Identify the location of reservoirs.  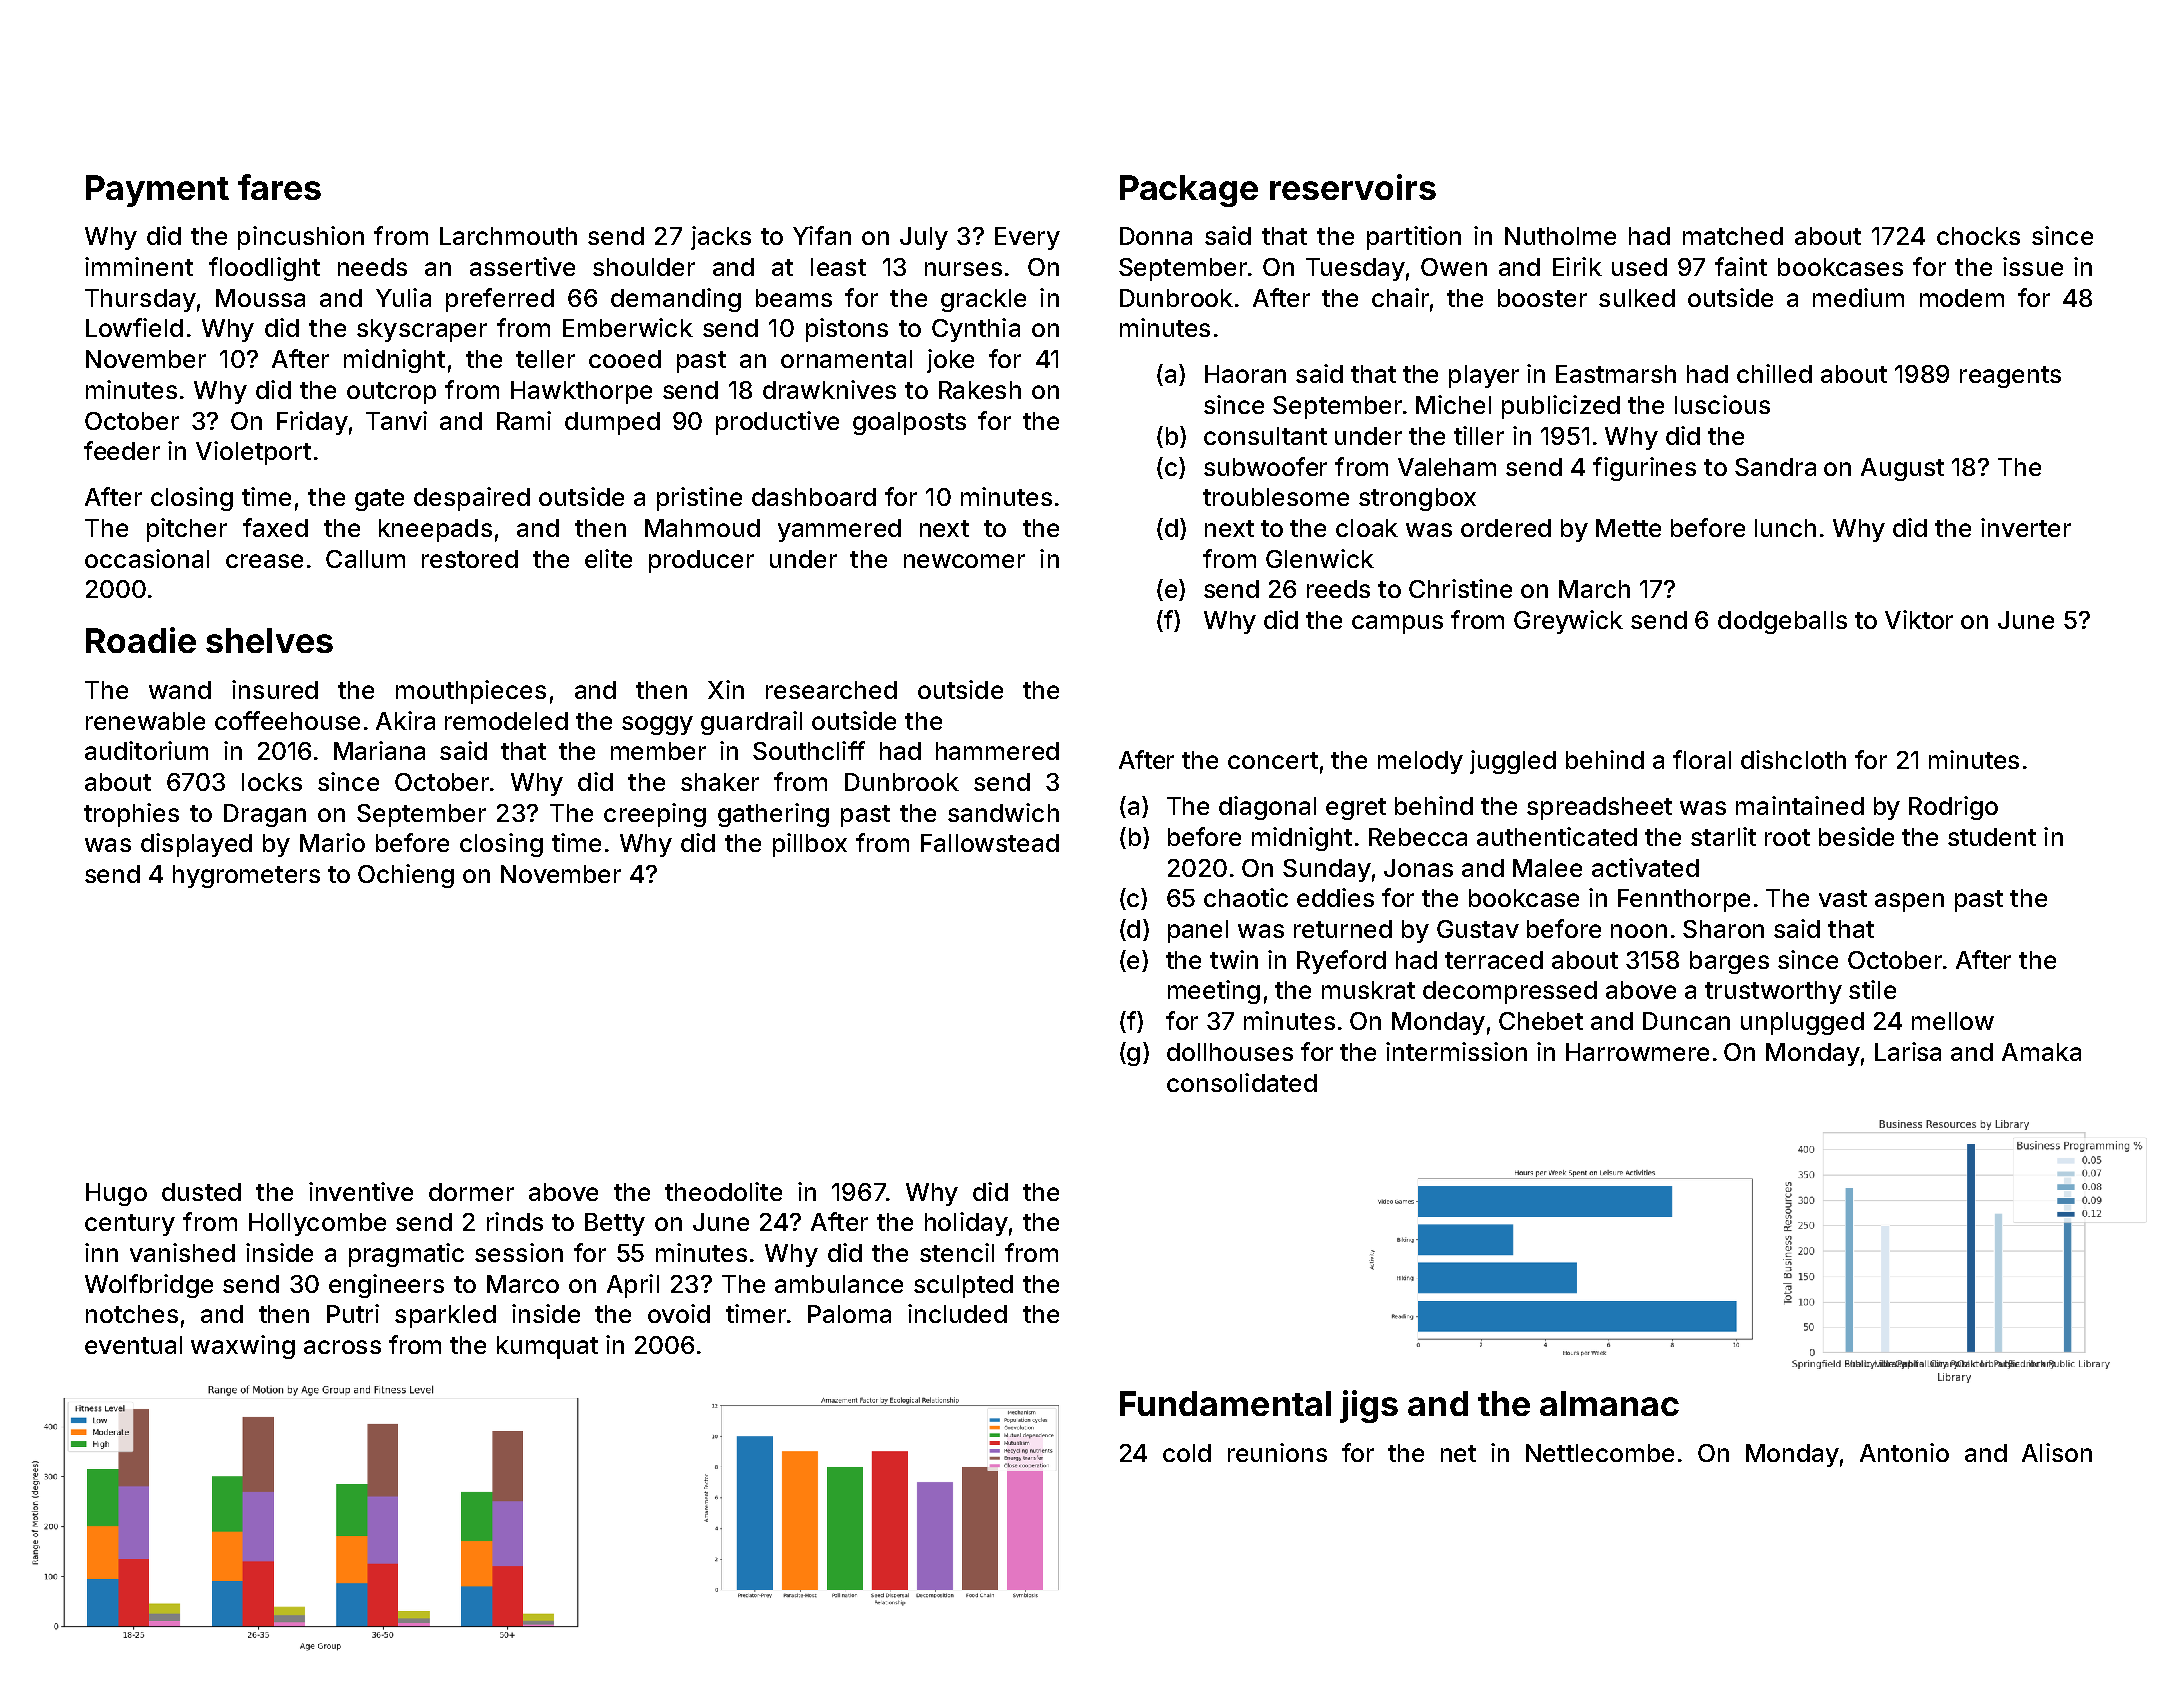
(1353, 187).
